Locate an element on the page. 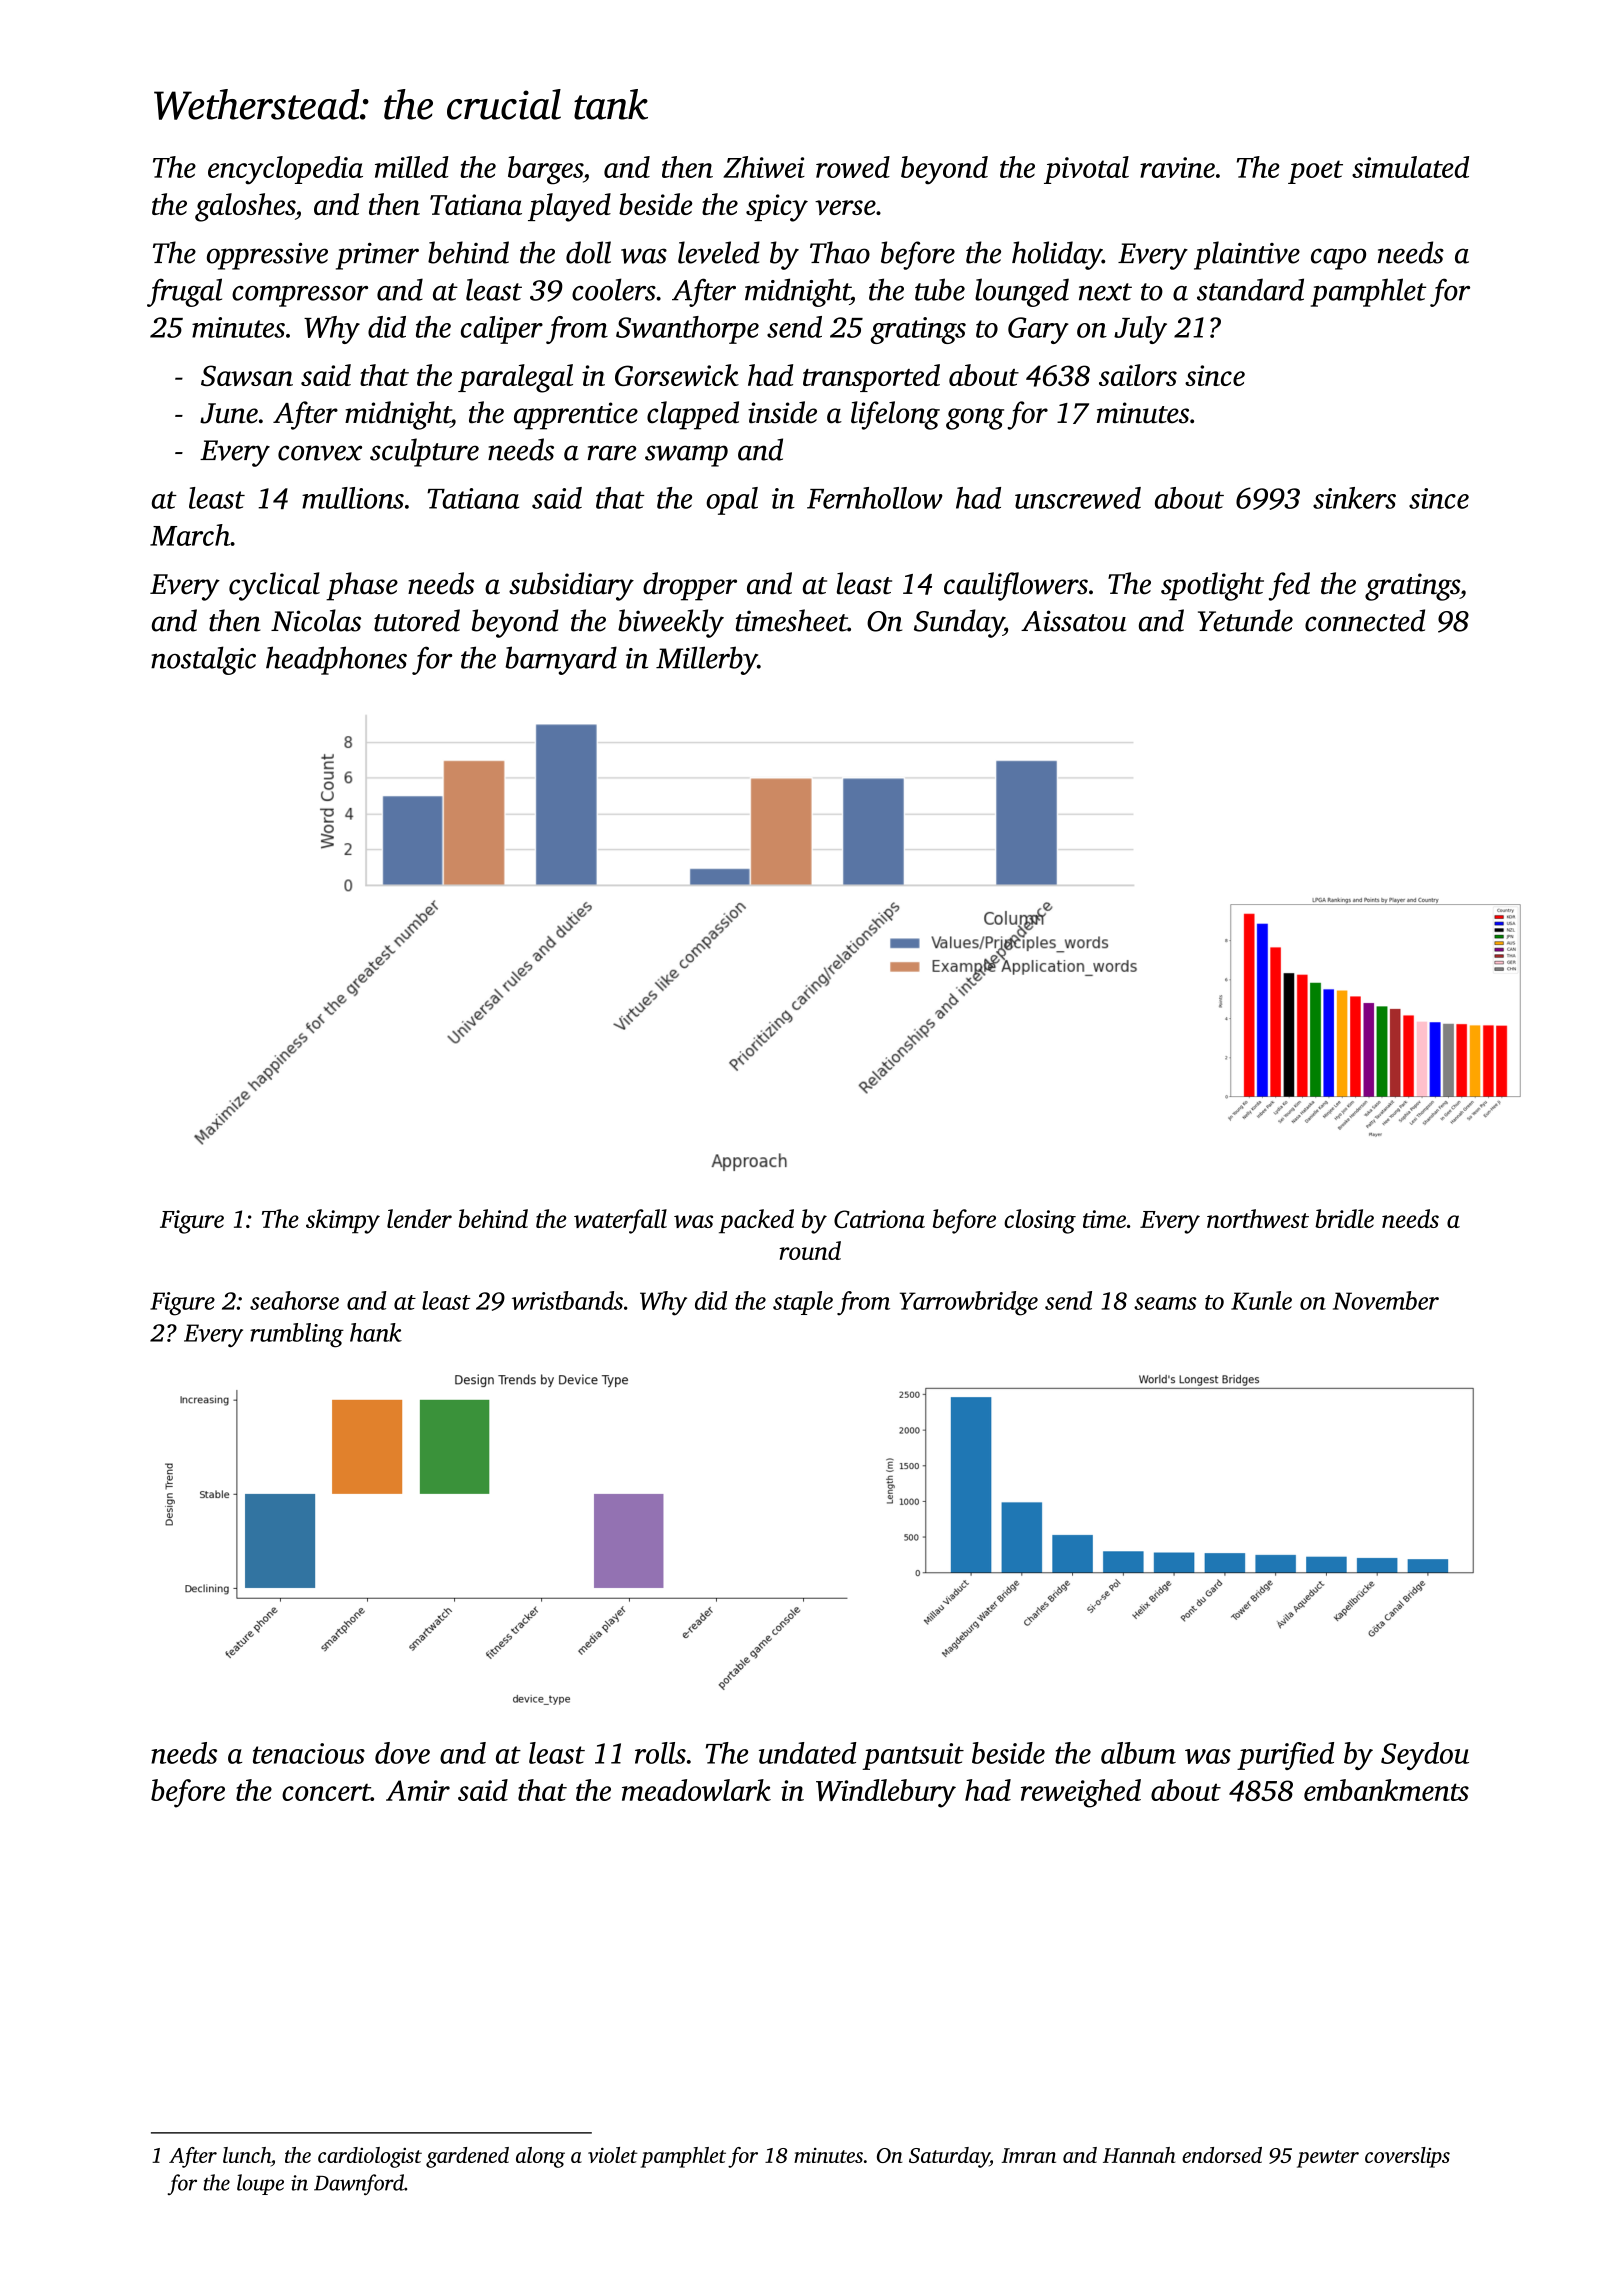  bridle is located at coordinates (1344, 1218).
